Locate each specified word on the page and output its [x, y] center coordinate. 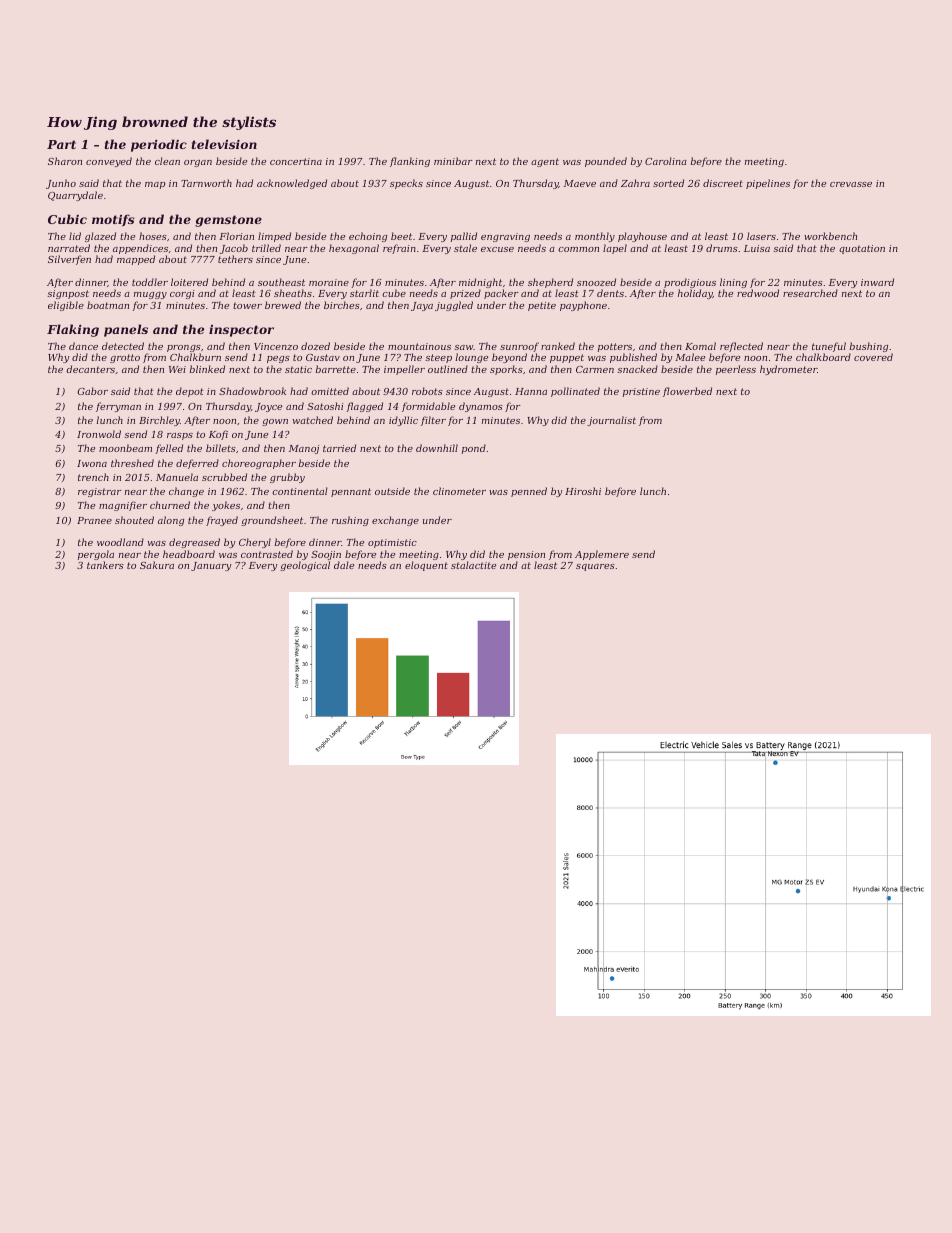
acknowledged [292, 184]
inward [877, 282]
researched [810, 293]
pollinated [575, 392]
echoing [368, 237]
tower [247, 305]
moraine [329, 282]
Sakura [157, 565]
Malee [690, 357]
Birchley [159, 421]
